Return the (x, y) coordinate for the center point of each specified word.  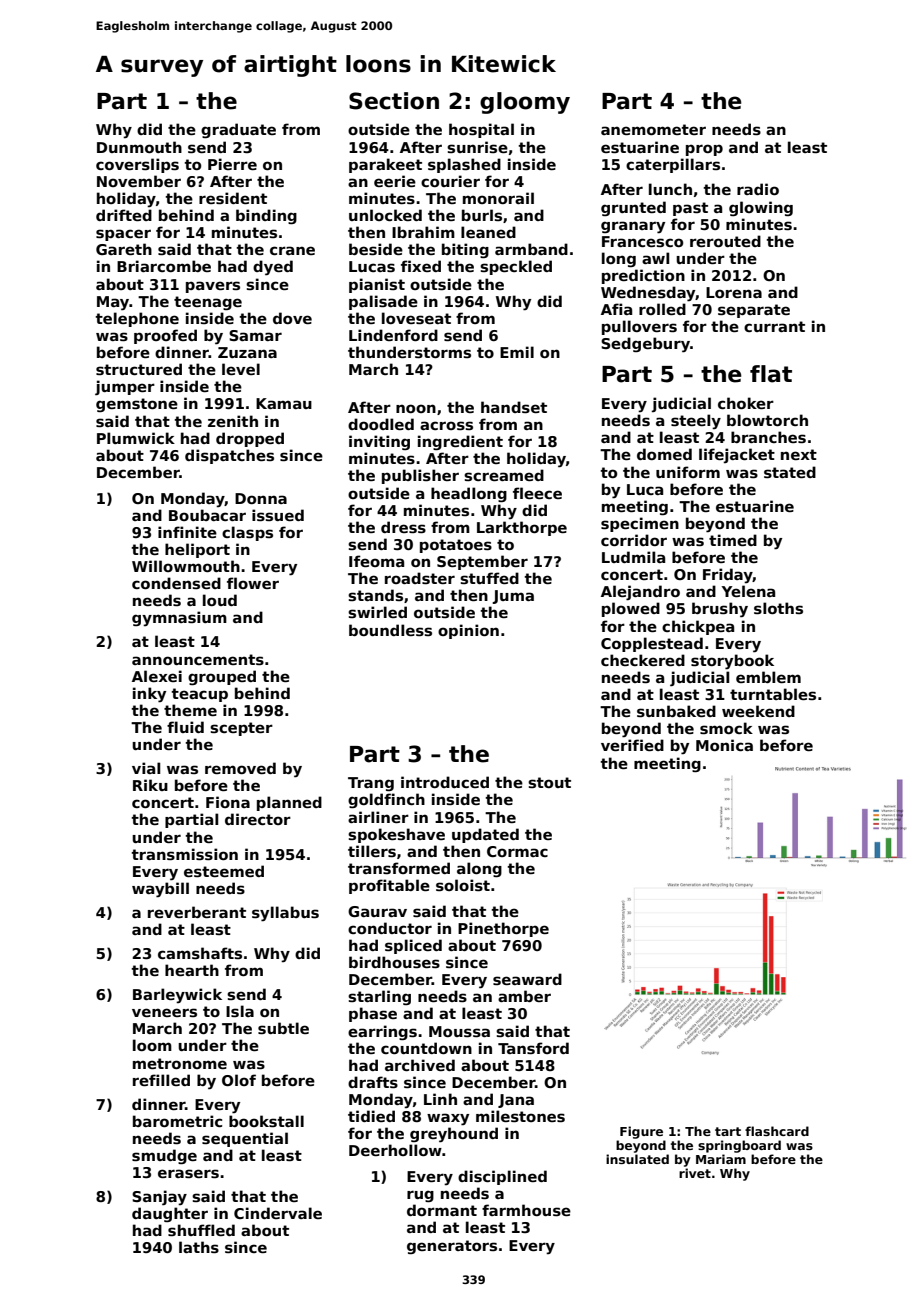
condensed (176, 583)
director (258, 819)
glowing (761, 208)
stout (549, 782)
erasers (188, 1173)
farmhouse (526, 1210)
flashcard (777, 1131)
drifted (124, 215)
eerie (395, 181)
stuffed (489, 578)
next (799, 454)
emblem (768, 677)
